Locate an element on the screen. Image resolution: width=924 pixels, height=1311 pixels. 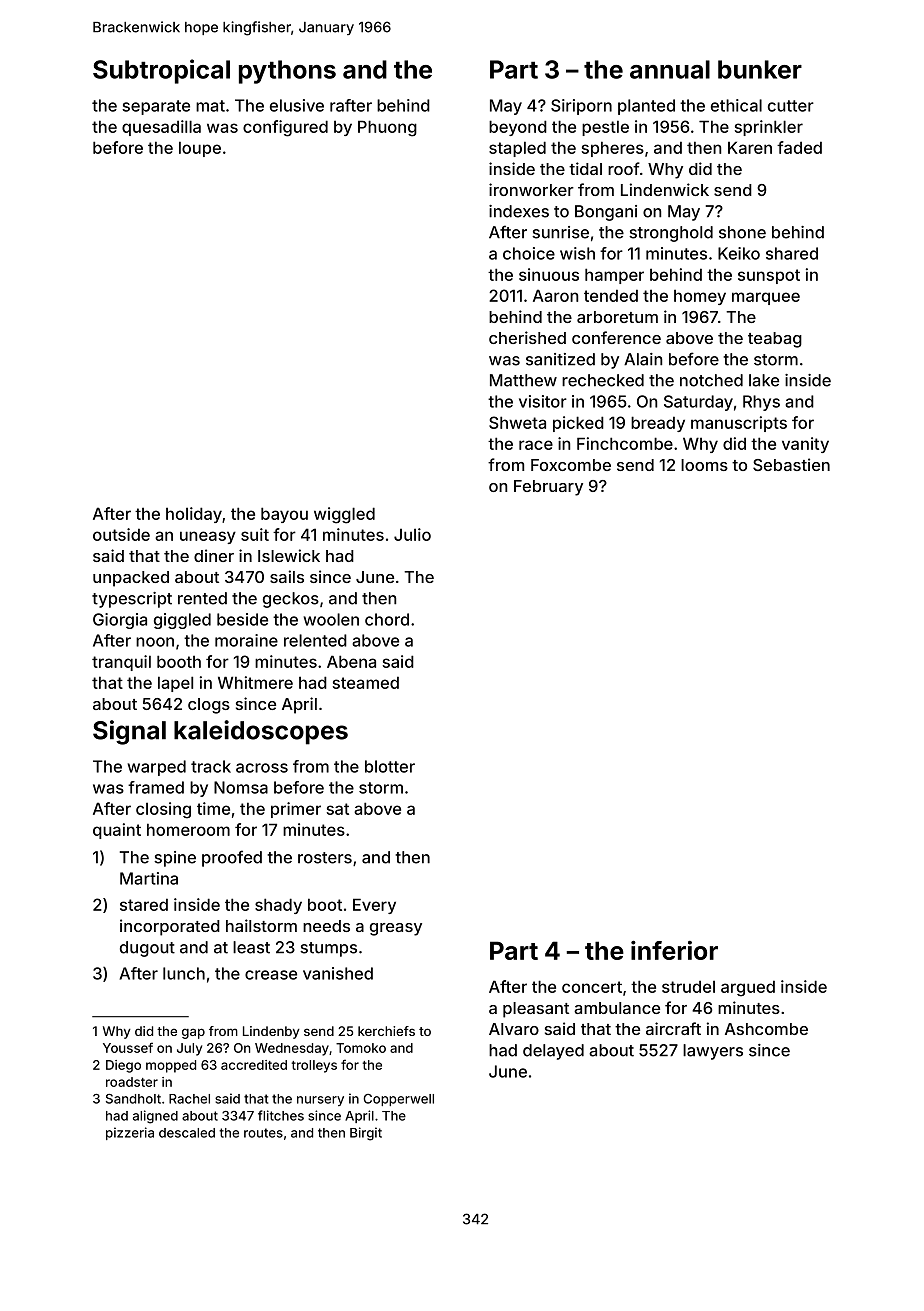
February is located at coordinates (548, 488).
